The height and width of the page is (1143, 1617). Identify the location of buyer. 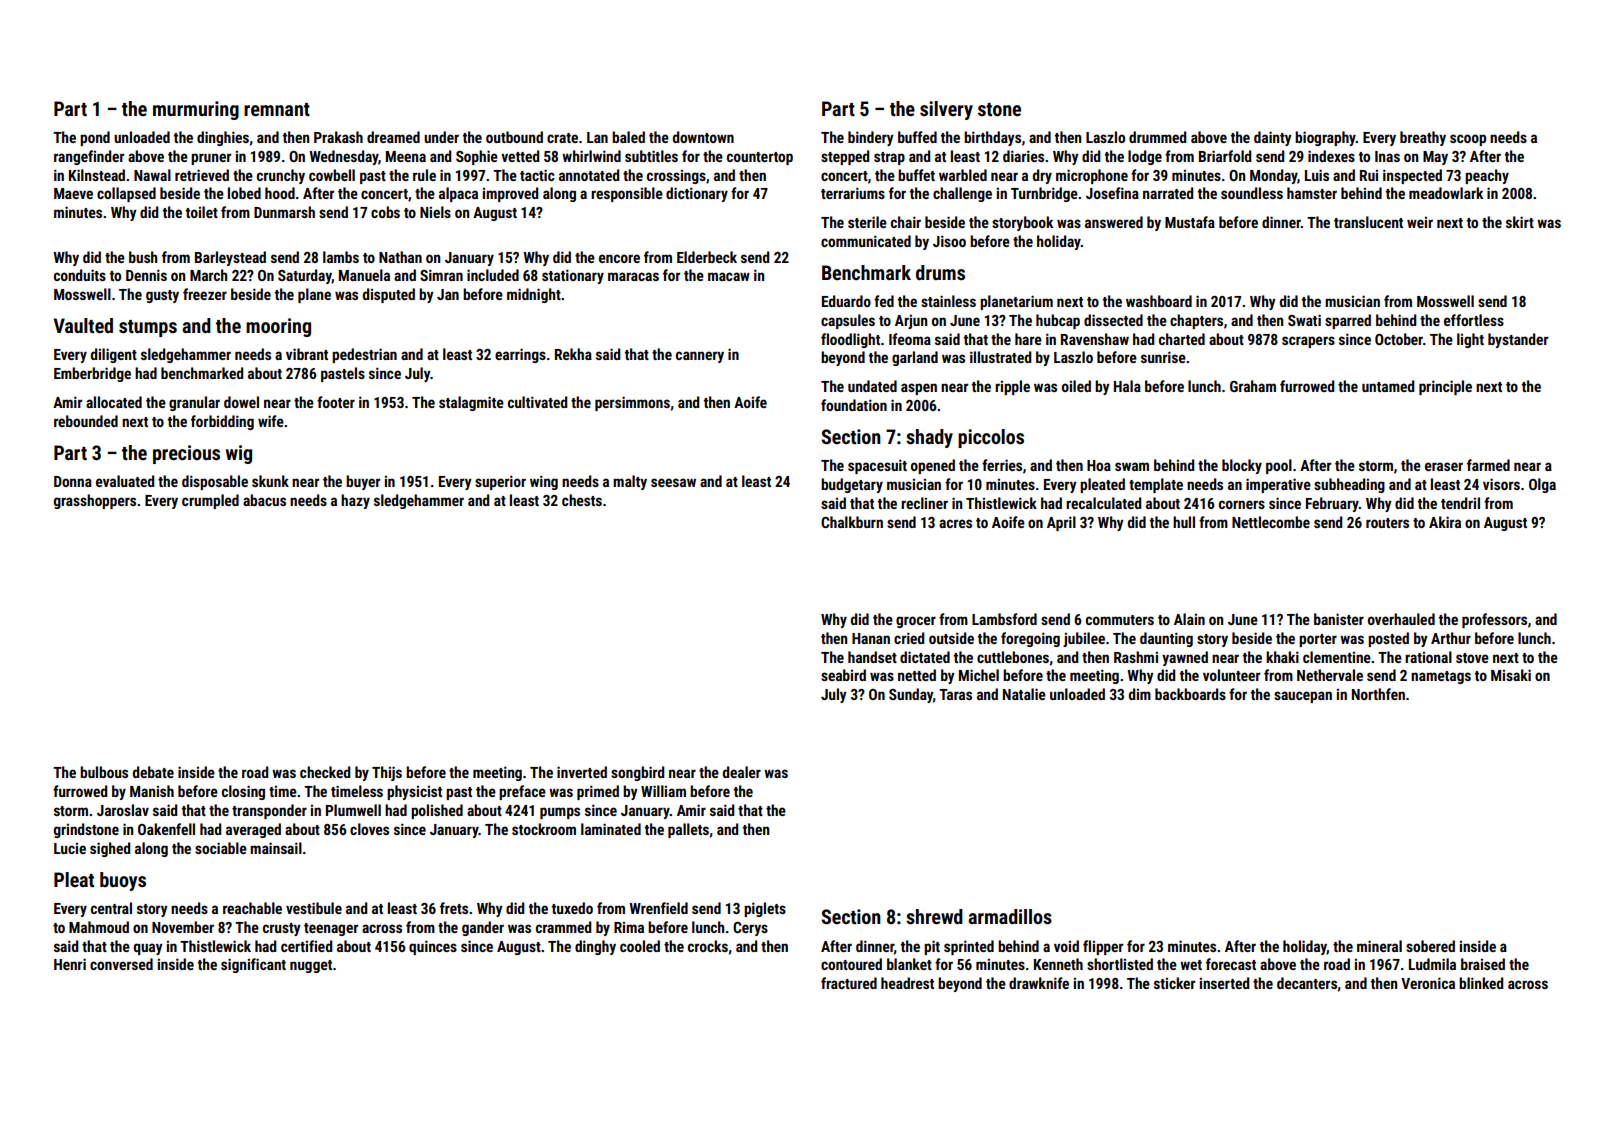
(363, 482).
